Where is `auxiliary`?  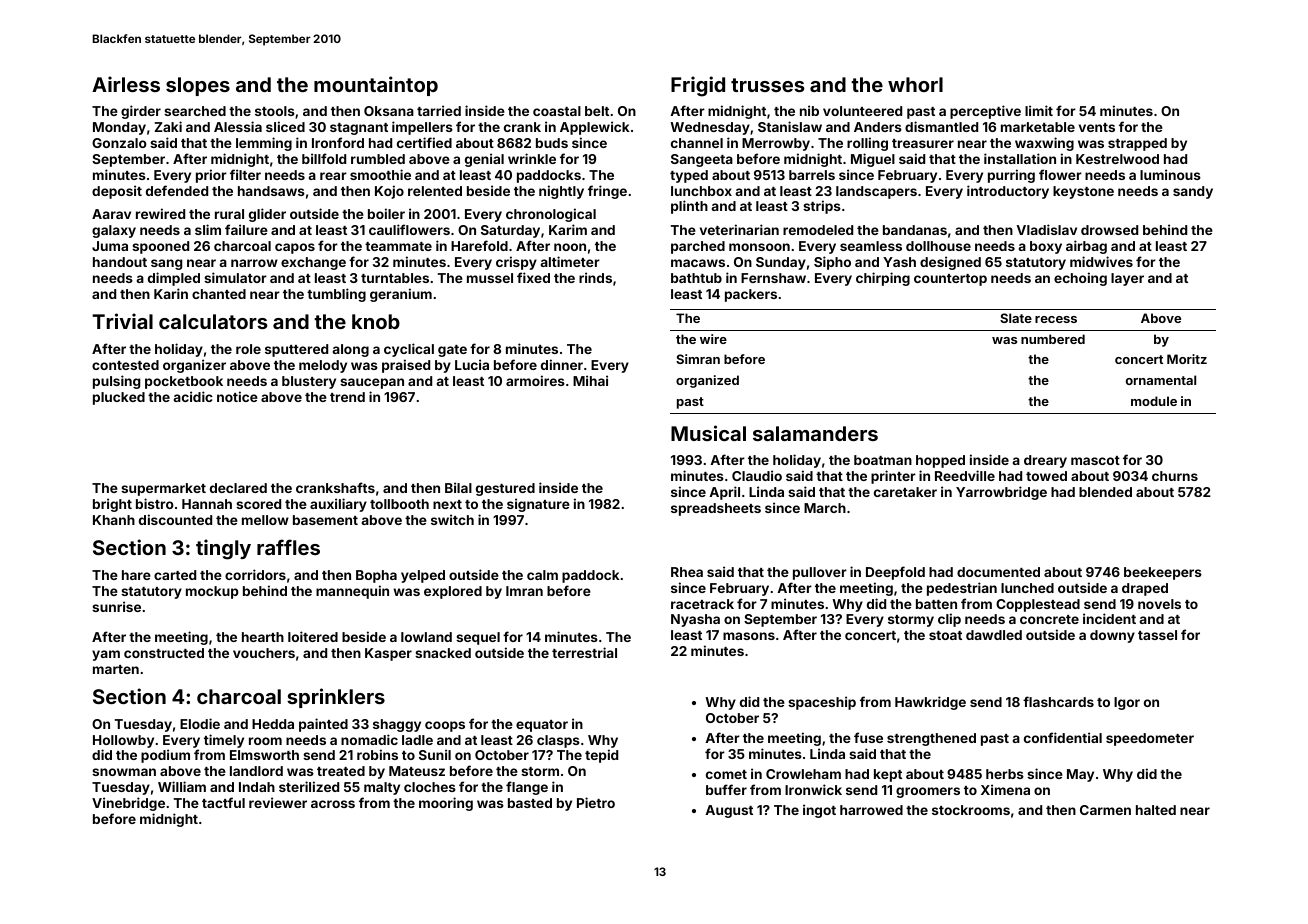 auxiliary is located at coordinates (338, 505).
